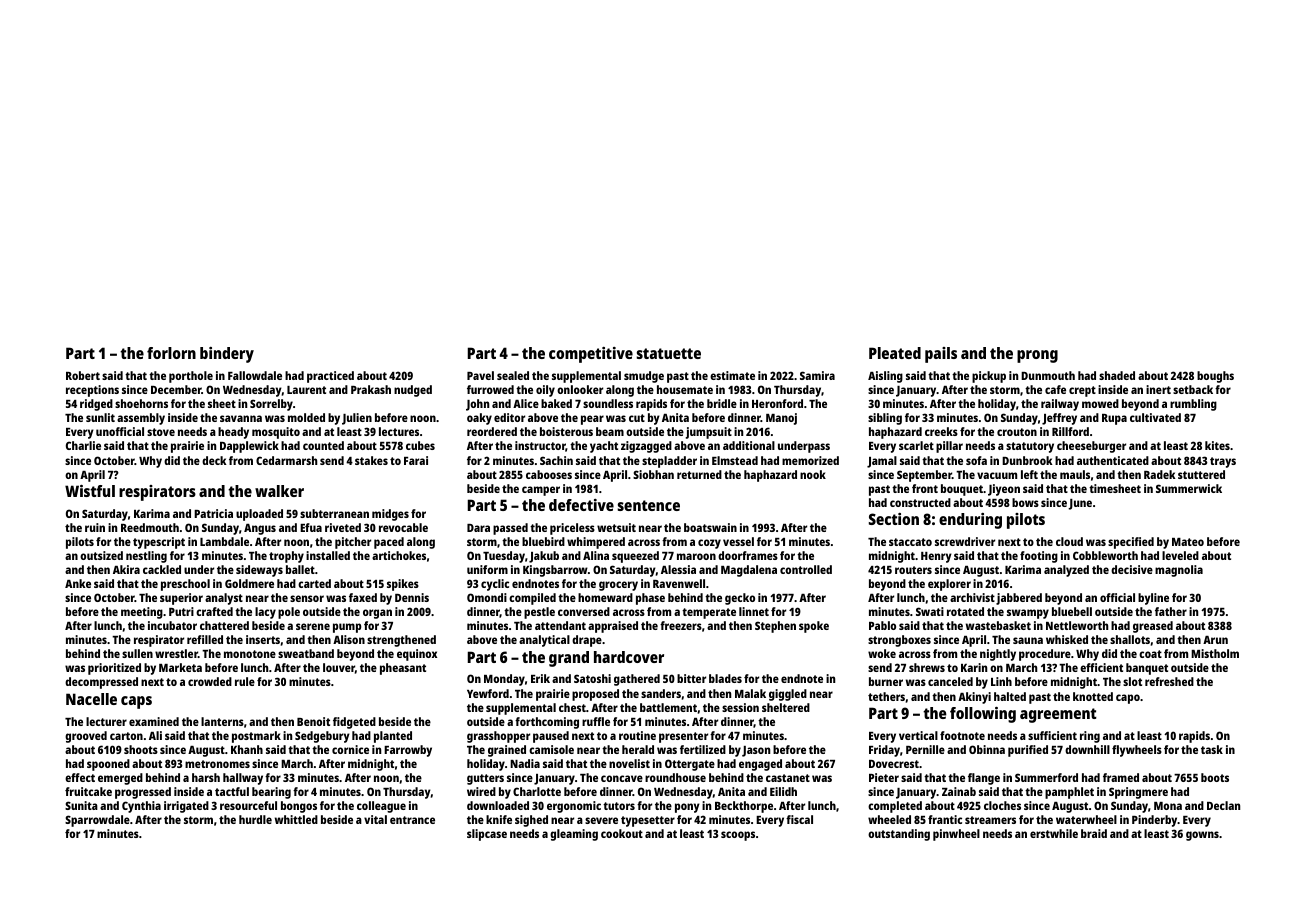  Describe the element at coordinates (989, 377) in the document. I see `pickup` at that location.
